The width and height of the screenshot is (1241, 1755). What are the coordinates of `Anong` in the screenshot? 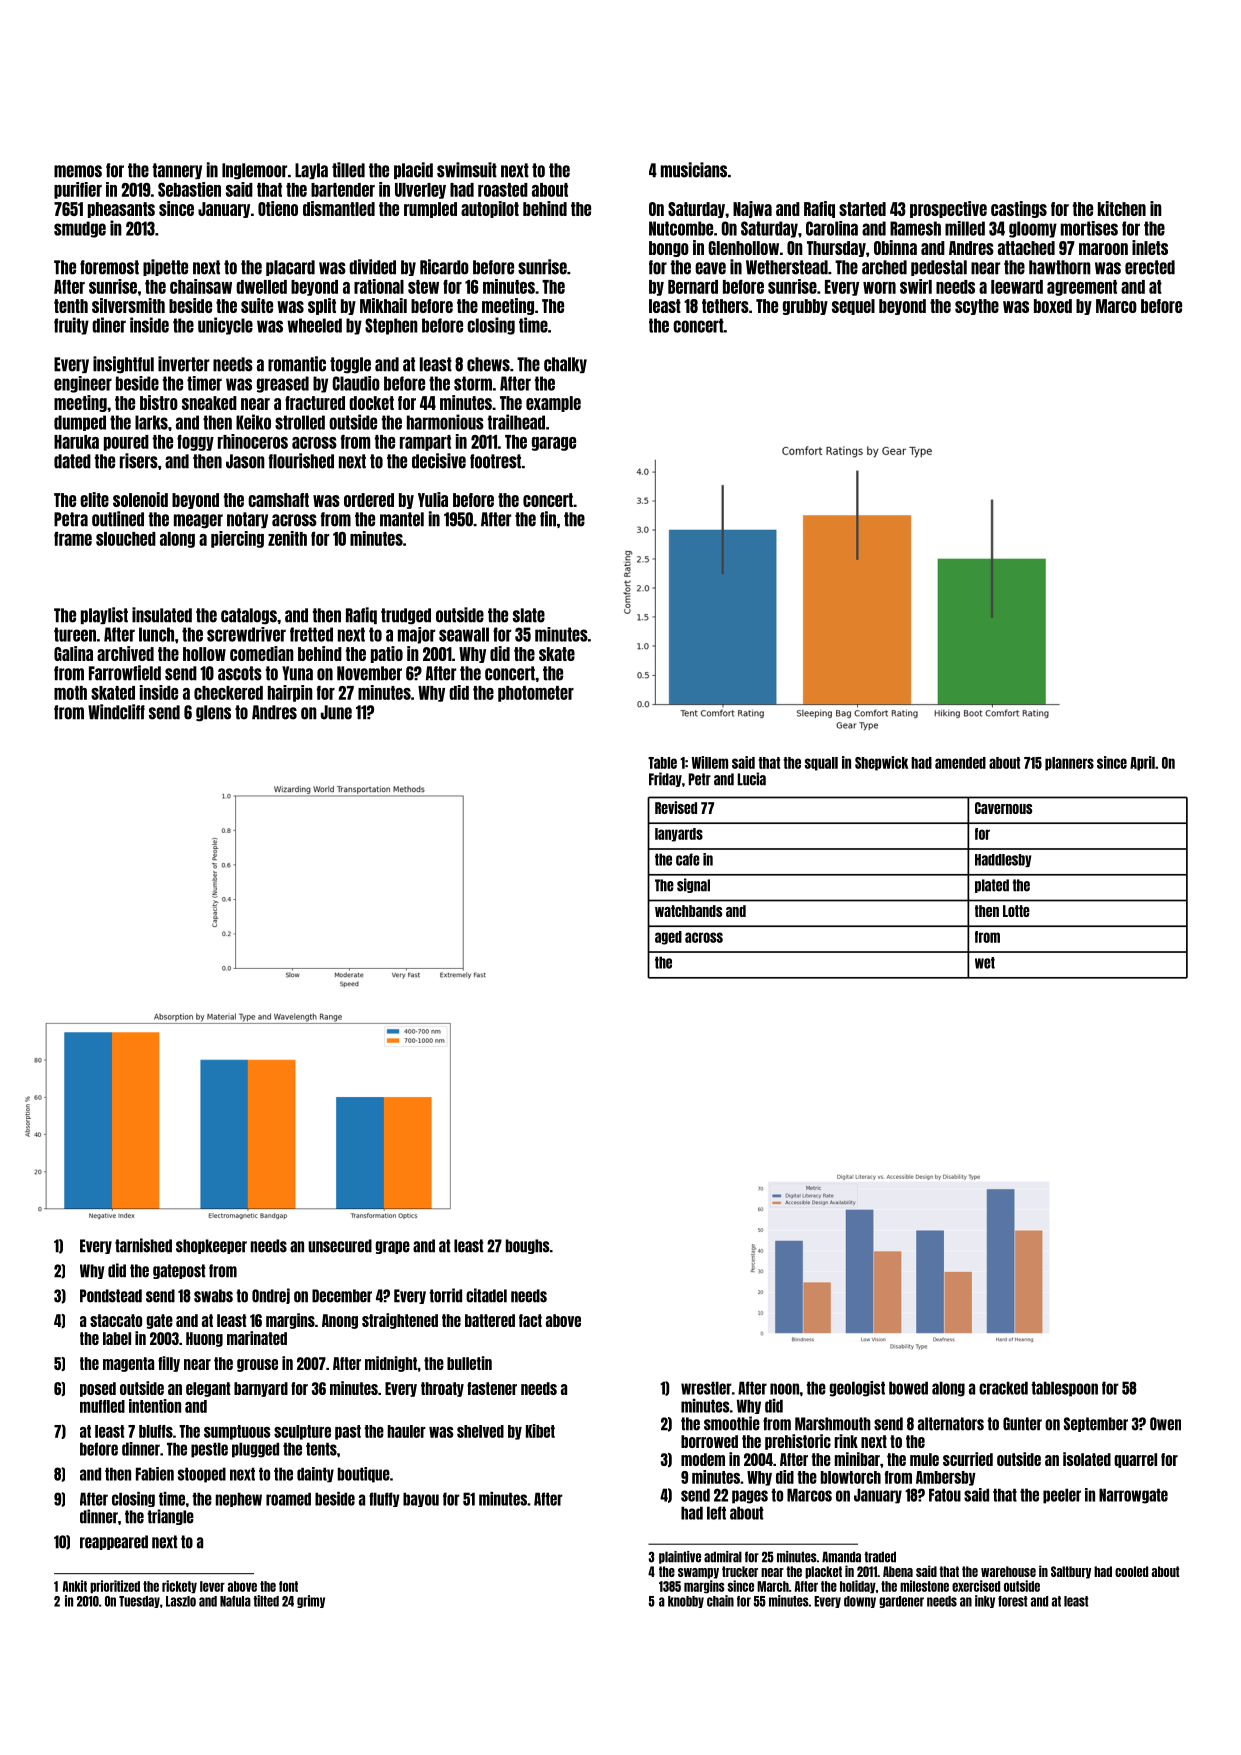 It's located at (340, 1321).
